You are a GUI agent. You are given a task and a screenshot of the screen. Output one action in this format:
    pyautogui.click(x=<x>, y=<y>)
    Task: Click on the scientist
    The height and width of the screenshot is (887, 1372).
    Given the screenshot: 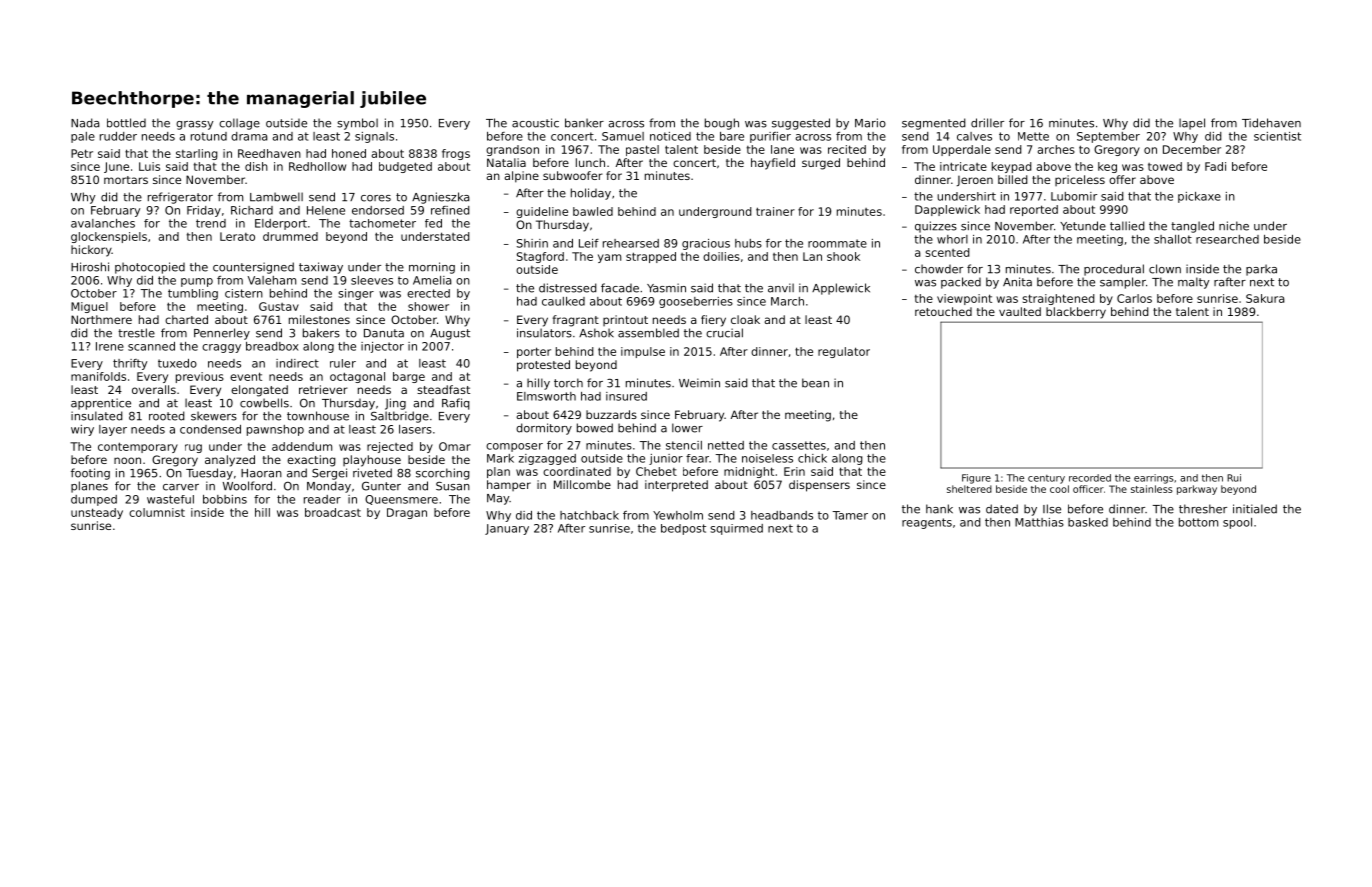 What is the action you would take?
    pyautogui.click(x=1277, y=136)
